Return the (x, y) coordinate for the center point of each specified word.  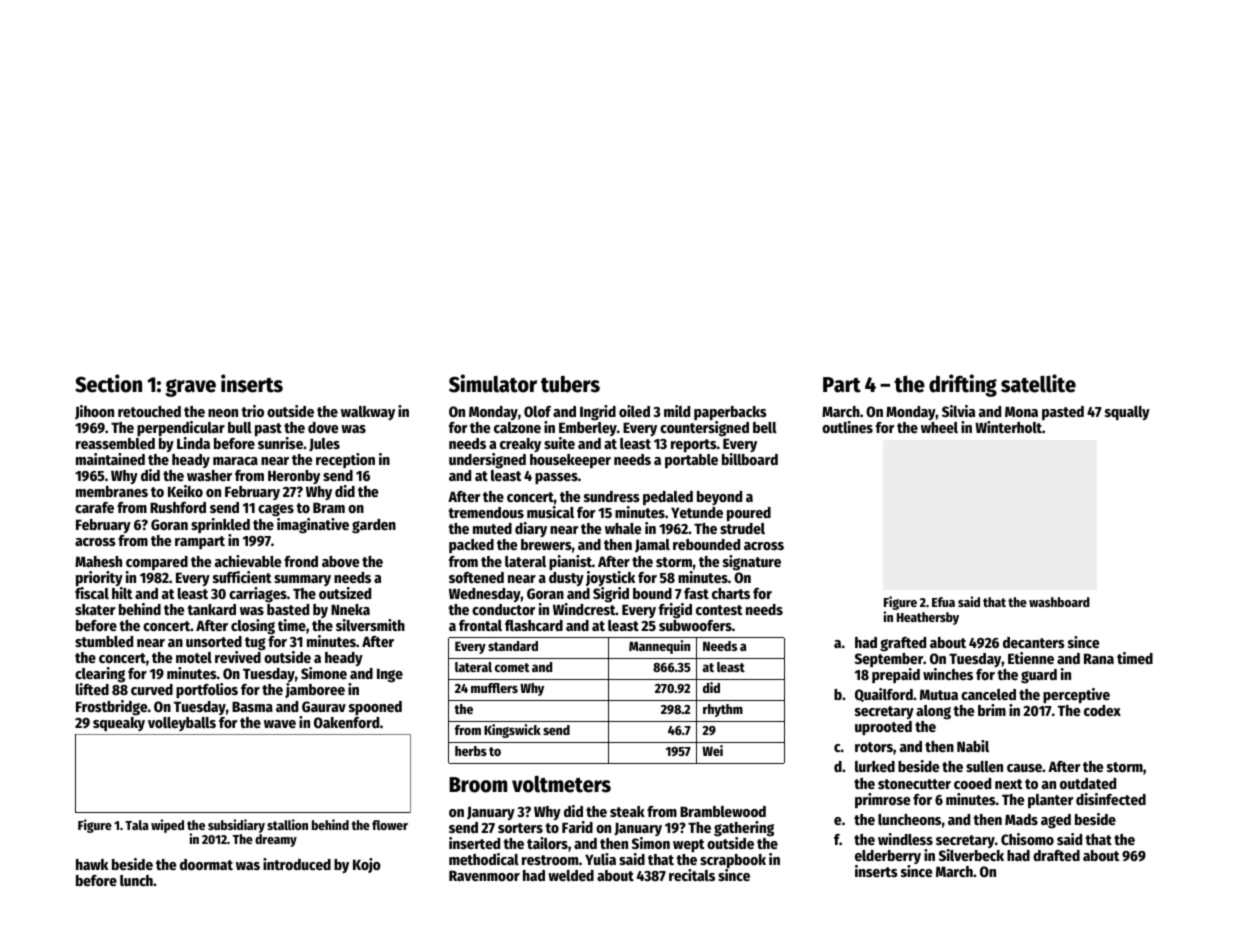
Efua (943, 602)
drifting (963, 385)
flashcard (534, 625)
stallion (287, 824)
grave (190, 388)
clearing (100, 675)
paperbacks (730, 413)
